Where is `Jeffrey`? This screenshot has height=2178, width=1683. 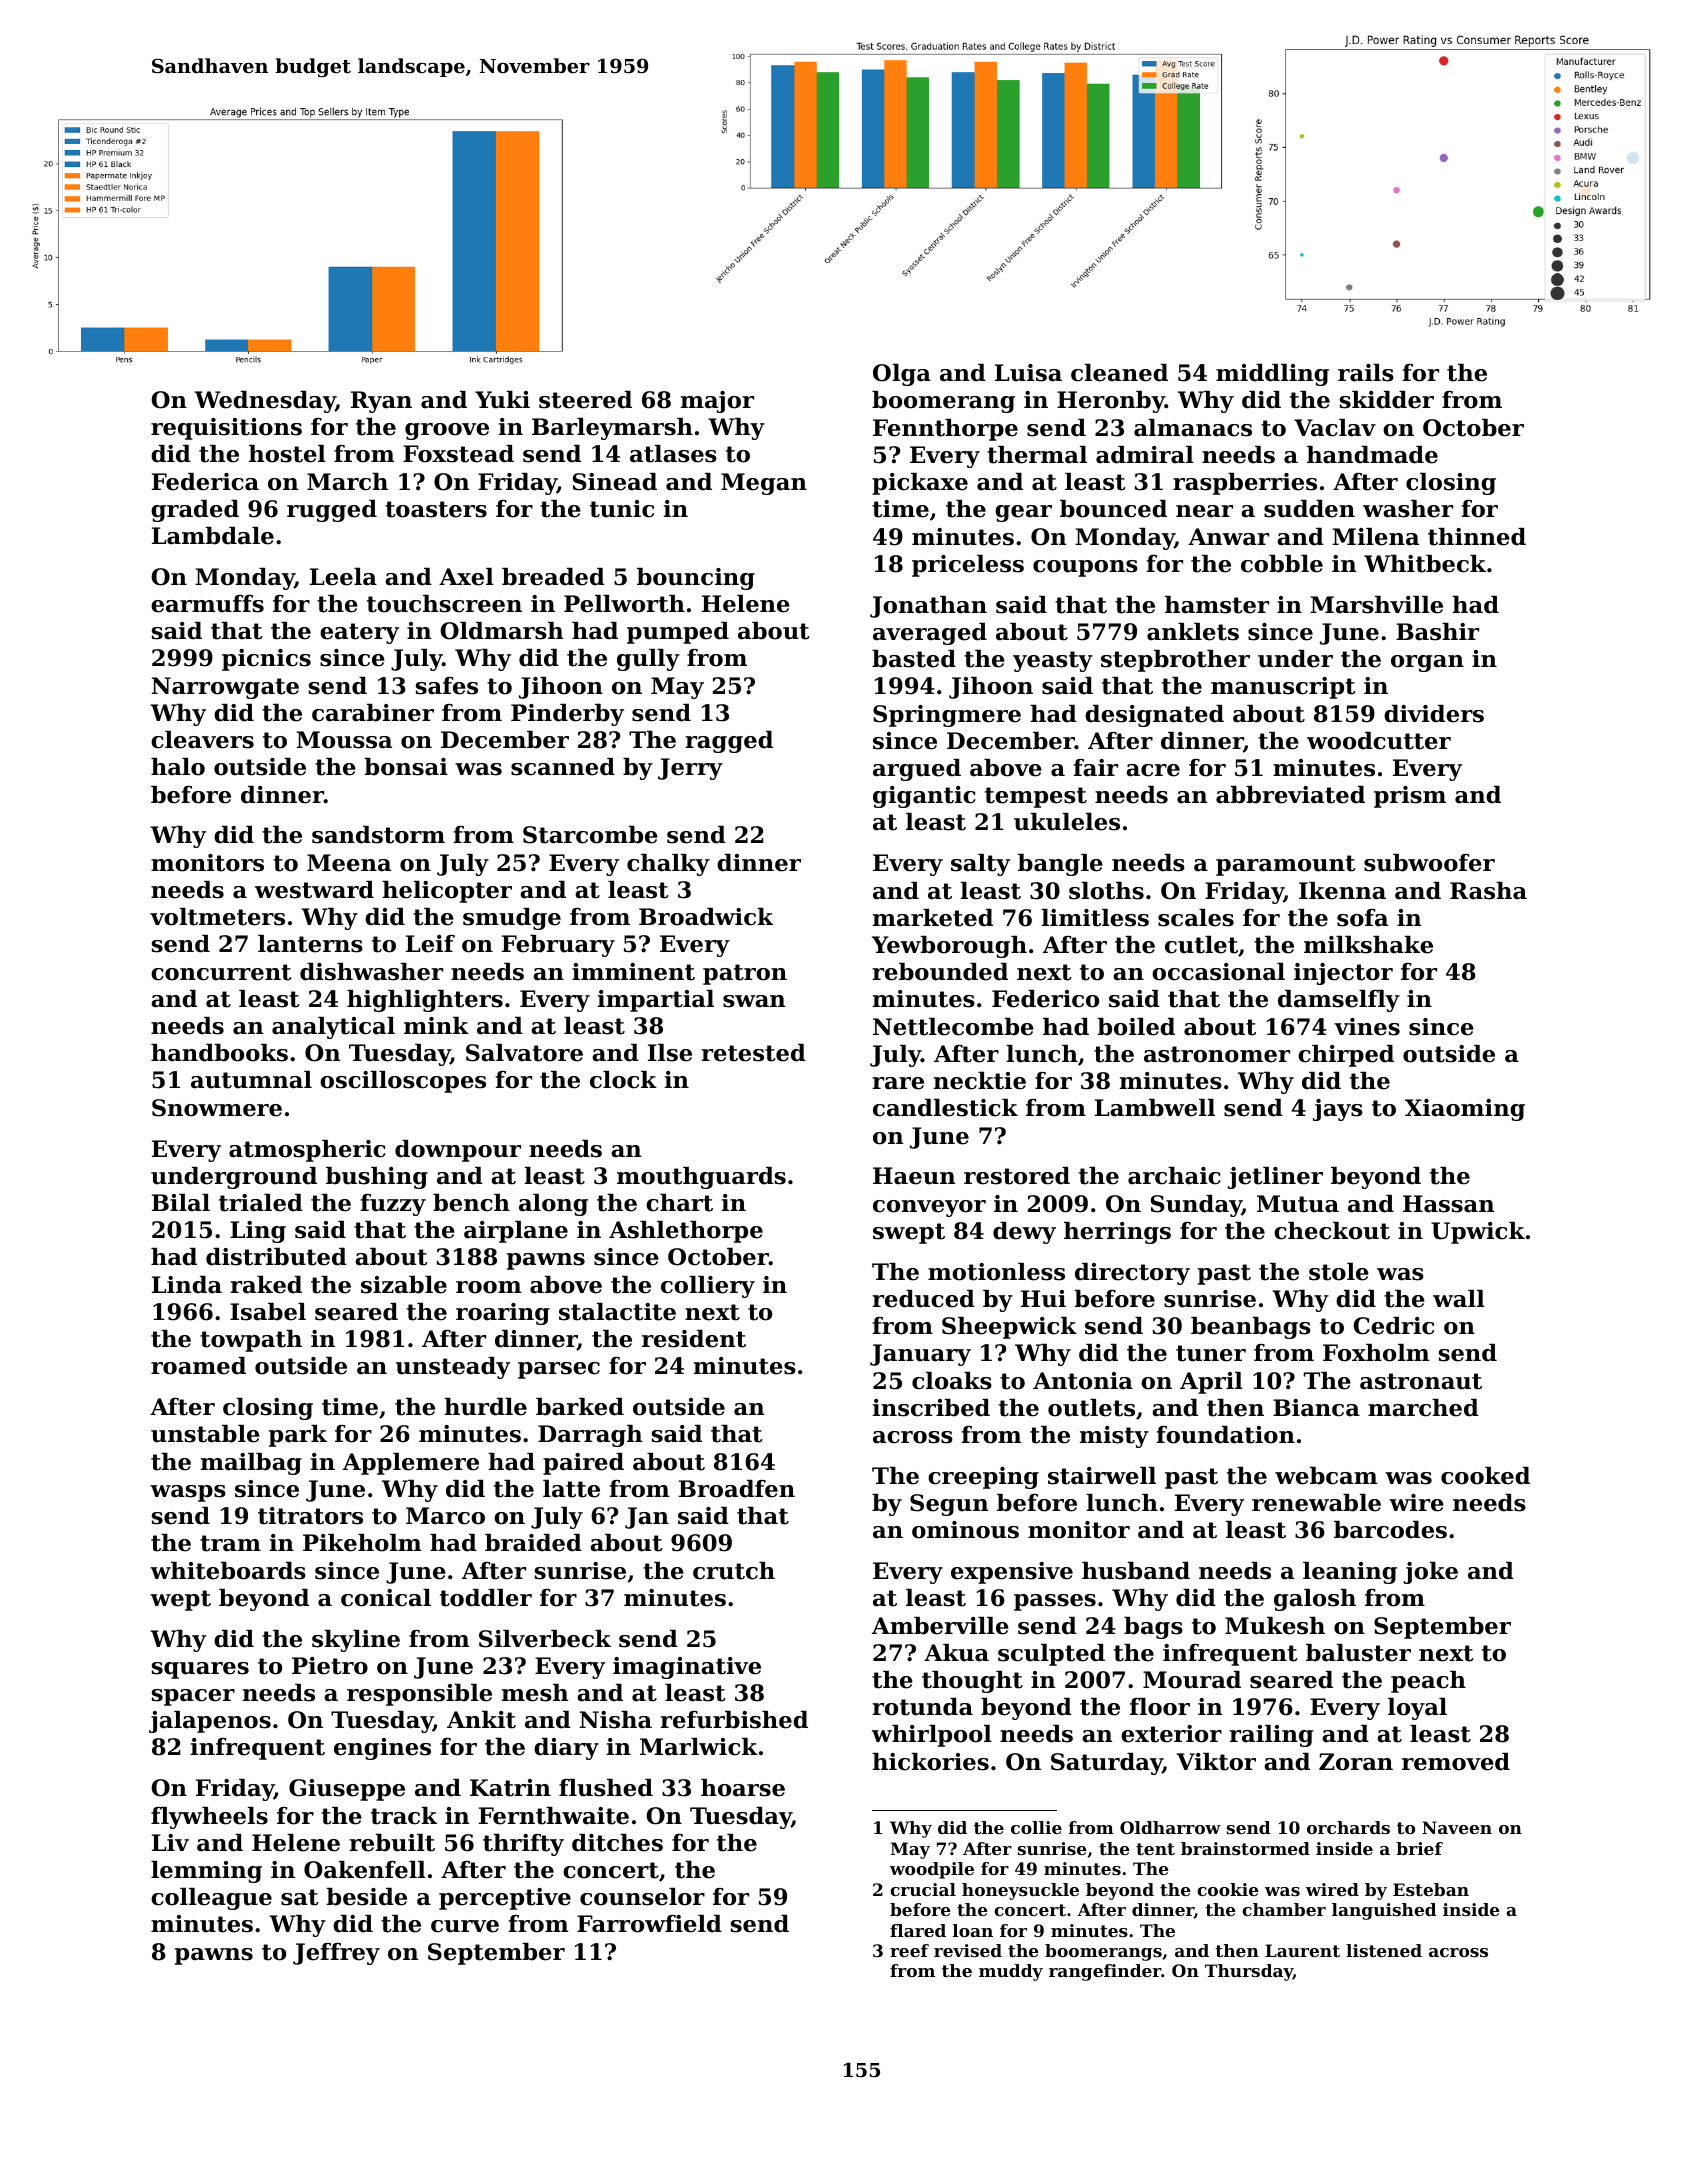
Jeffrey is located at coordinates (336, 1954).
